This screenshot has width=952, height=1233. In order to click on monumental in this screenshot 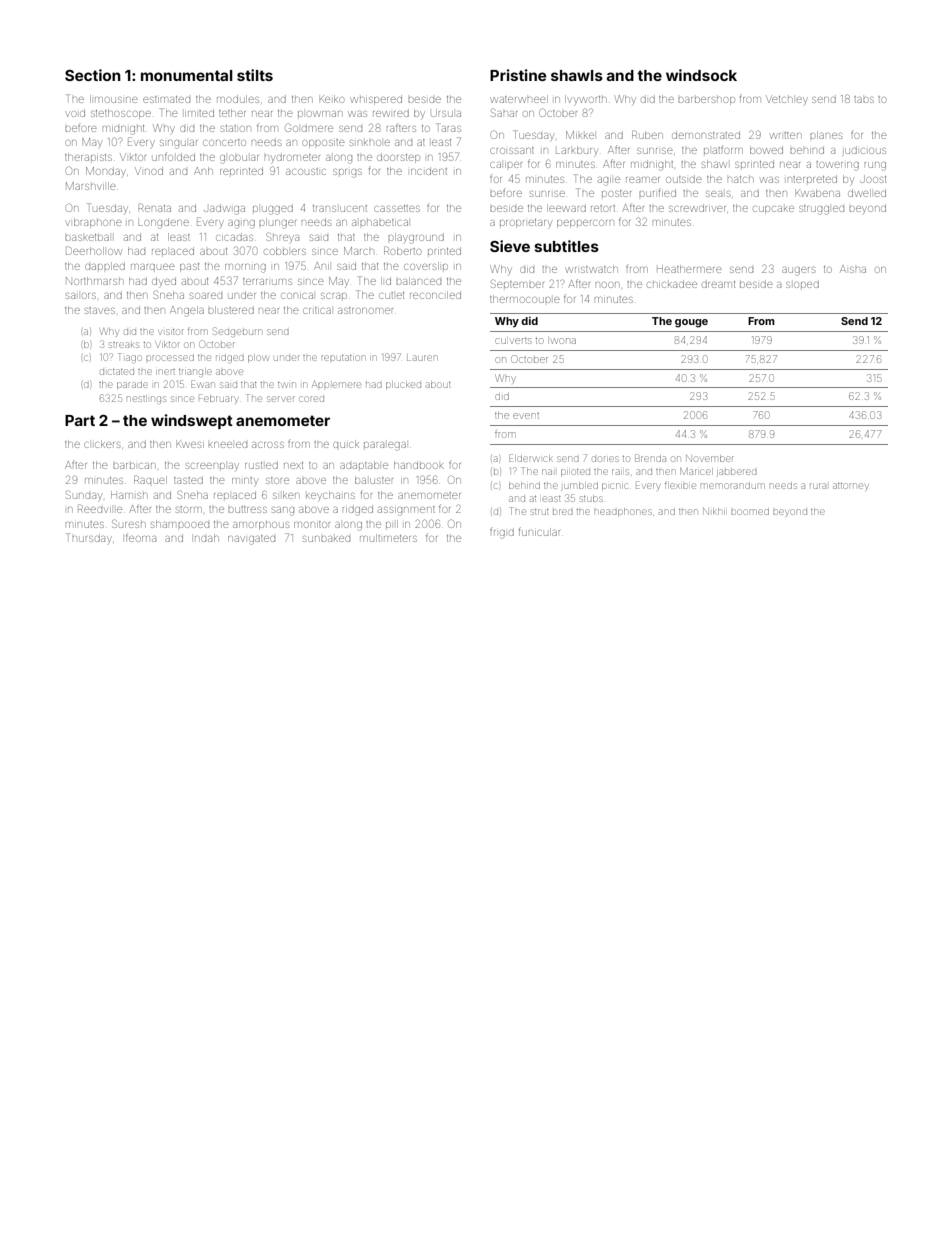, I will do `click(187, 75)`.
